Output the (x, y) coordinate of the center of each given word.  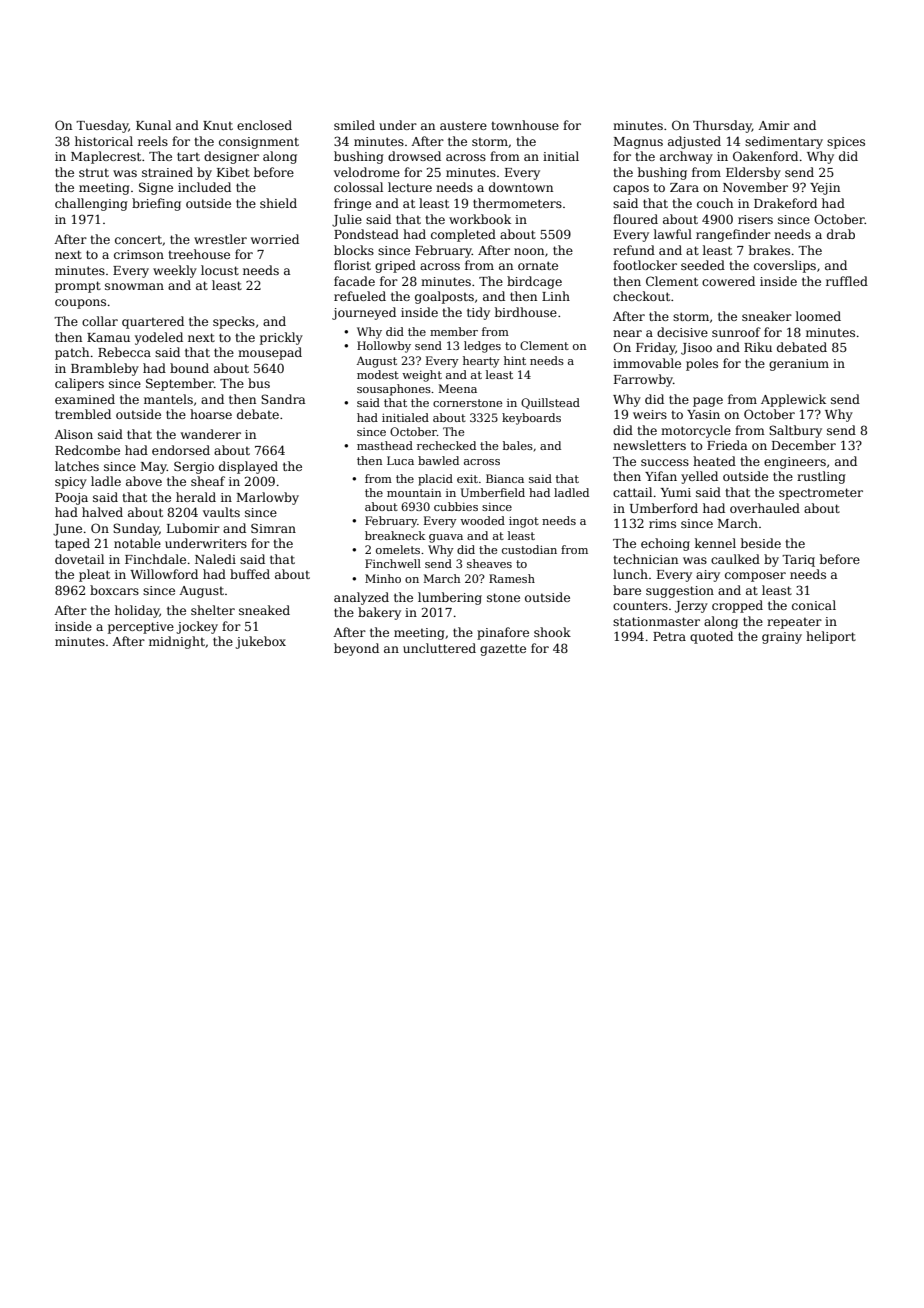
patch (72, 353)
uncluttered (439, 648)
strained (167, 172)
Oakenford (765, 156)
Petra (669, 636)
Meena (458, 388)
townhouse (525, 125)
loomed (818, 316)
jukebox (260, 642)
